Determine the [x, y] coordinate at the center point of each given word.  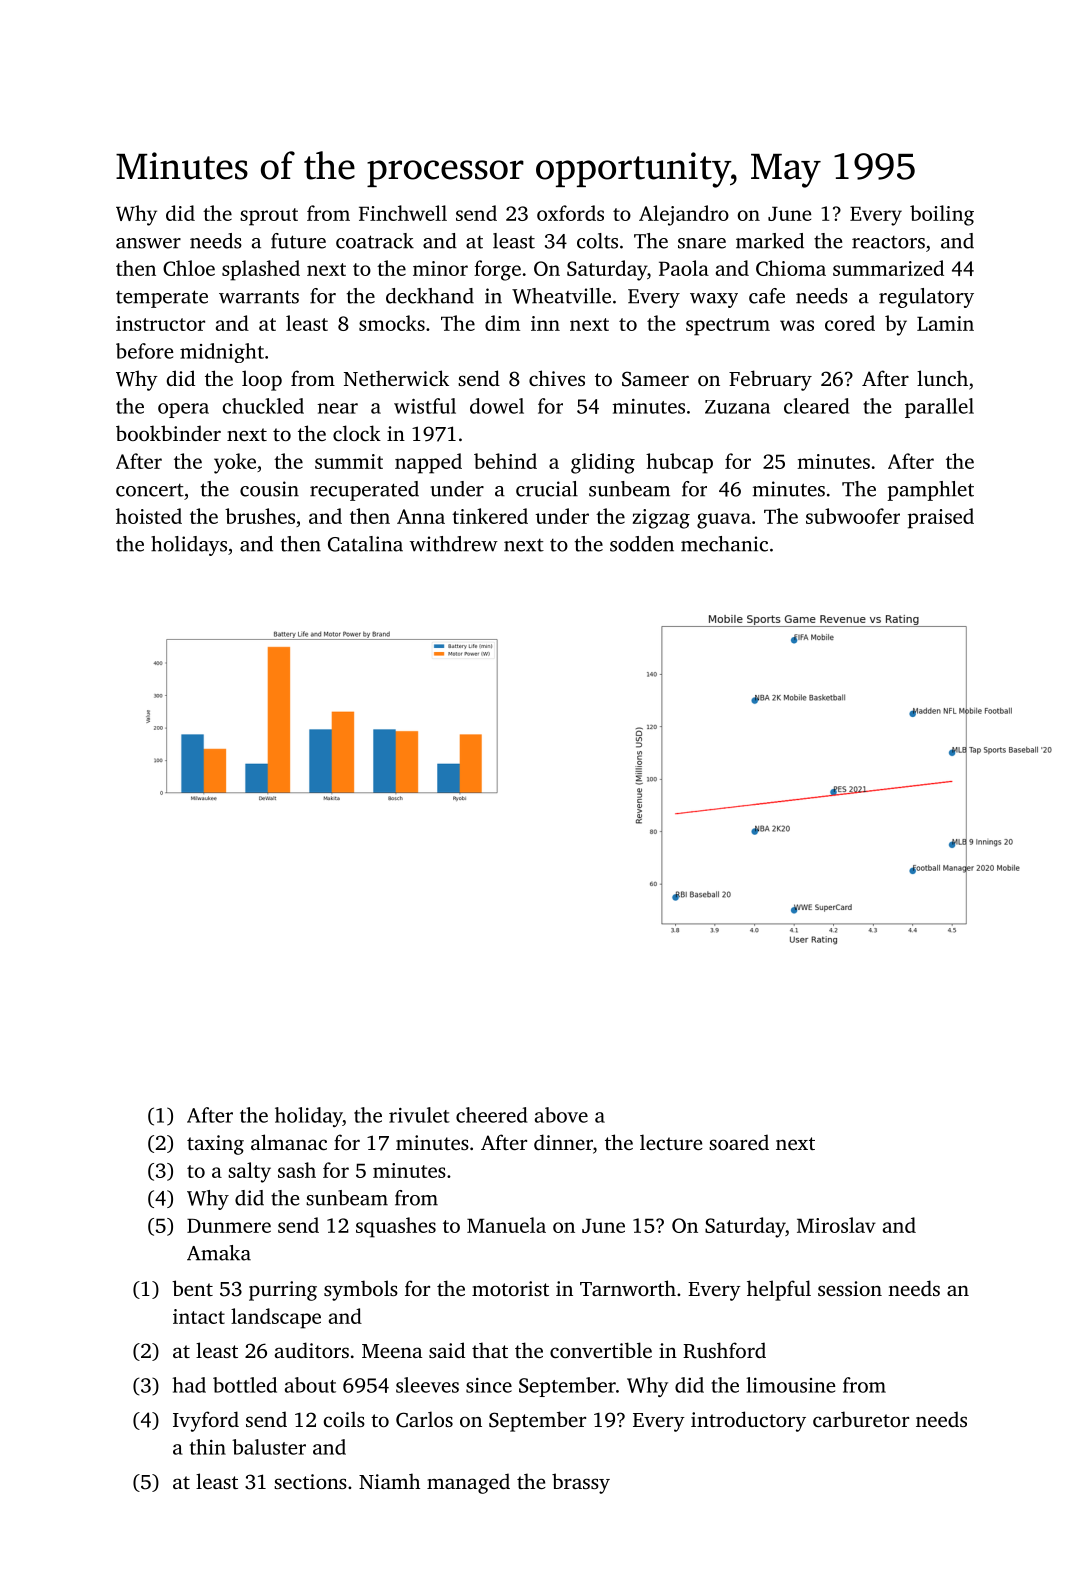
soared [739, 1142]
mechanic [724, 544]
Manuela [506, 1225]
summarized [888, 268]
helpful [779, 1290]
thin [208, 1447]
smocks [392, 323]
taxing [215, 1145]
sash [297, 1170]
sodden [642, 544]
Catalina [365, 544]
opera [183, 410]
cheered [491, 1115]
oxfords [570, 213]
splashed [261, 270]
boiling [942, 215]
